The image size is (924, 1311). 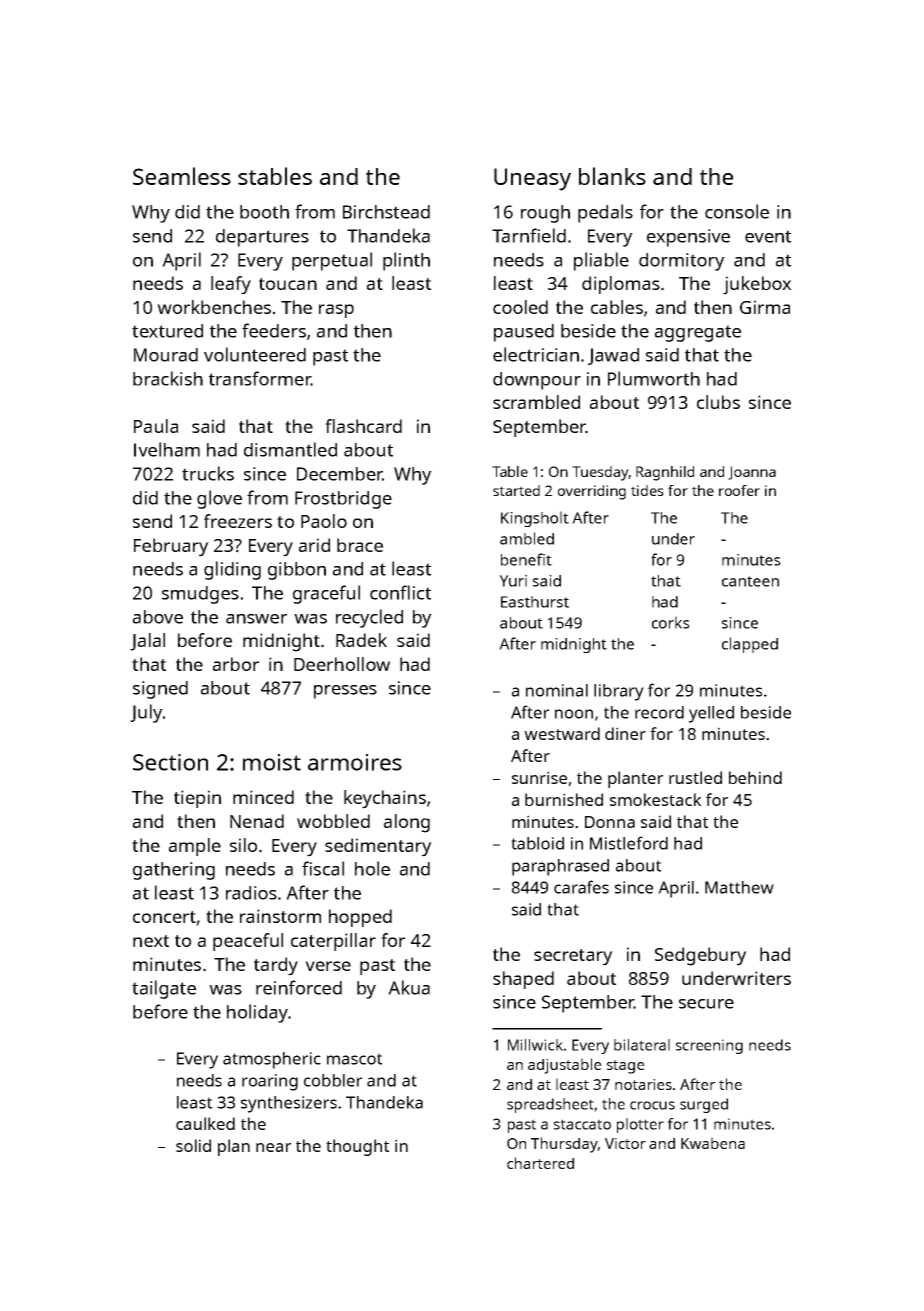 I want to click on Uneasy, so click(x=532, y=179).
